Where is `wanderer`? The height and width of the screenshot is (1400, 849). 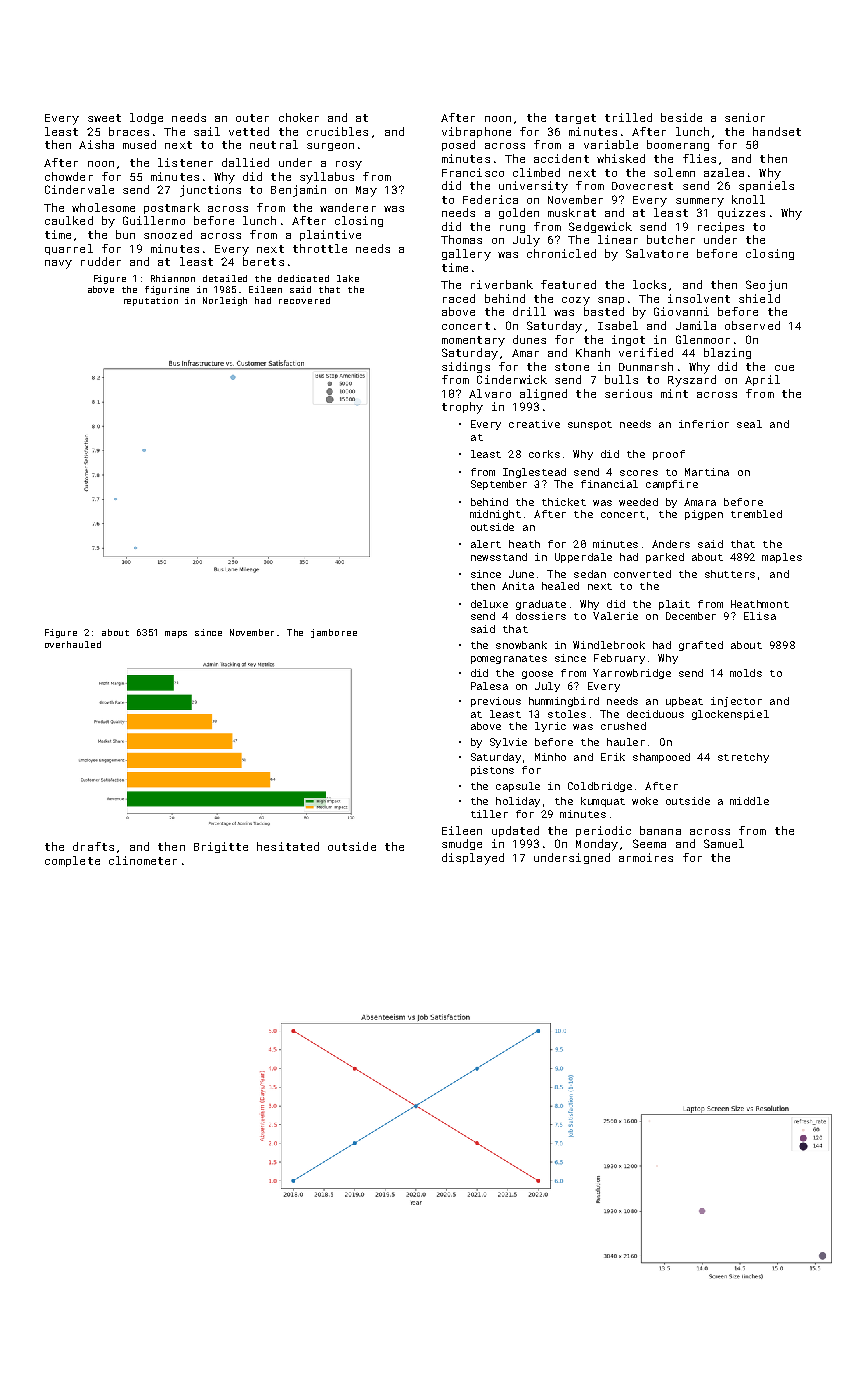
wanderer is located at coordinates (348, 207).
